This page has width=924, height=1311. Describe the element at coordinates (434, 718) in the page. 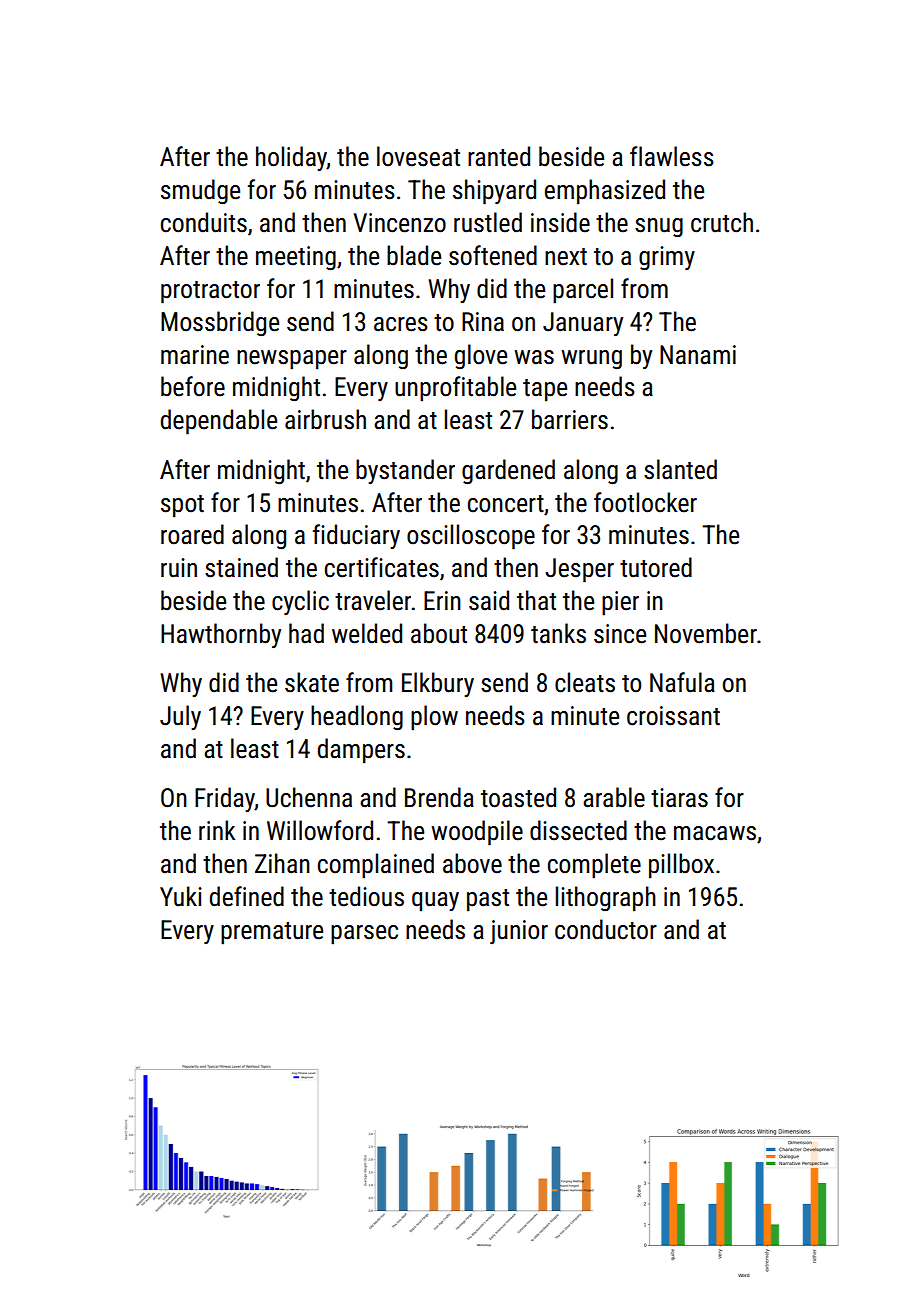

I see `plow` at that location.
